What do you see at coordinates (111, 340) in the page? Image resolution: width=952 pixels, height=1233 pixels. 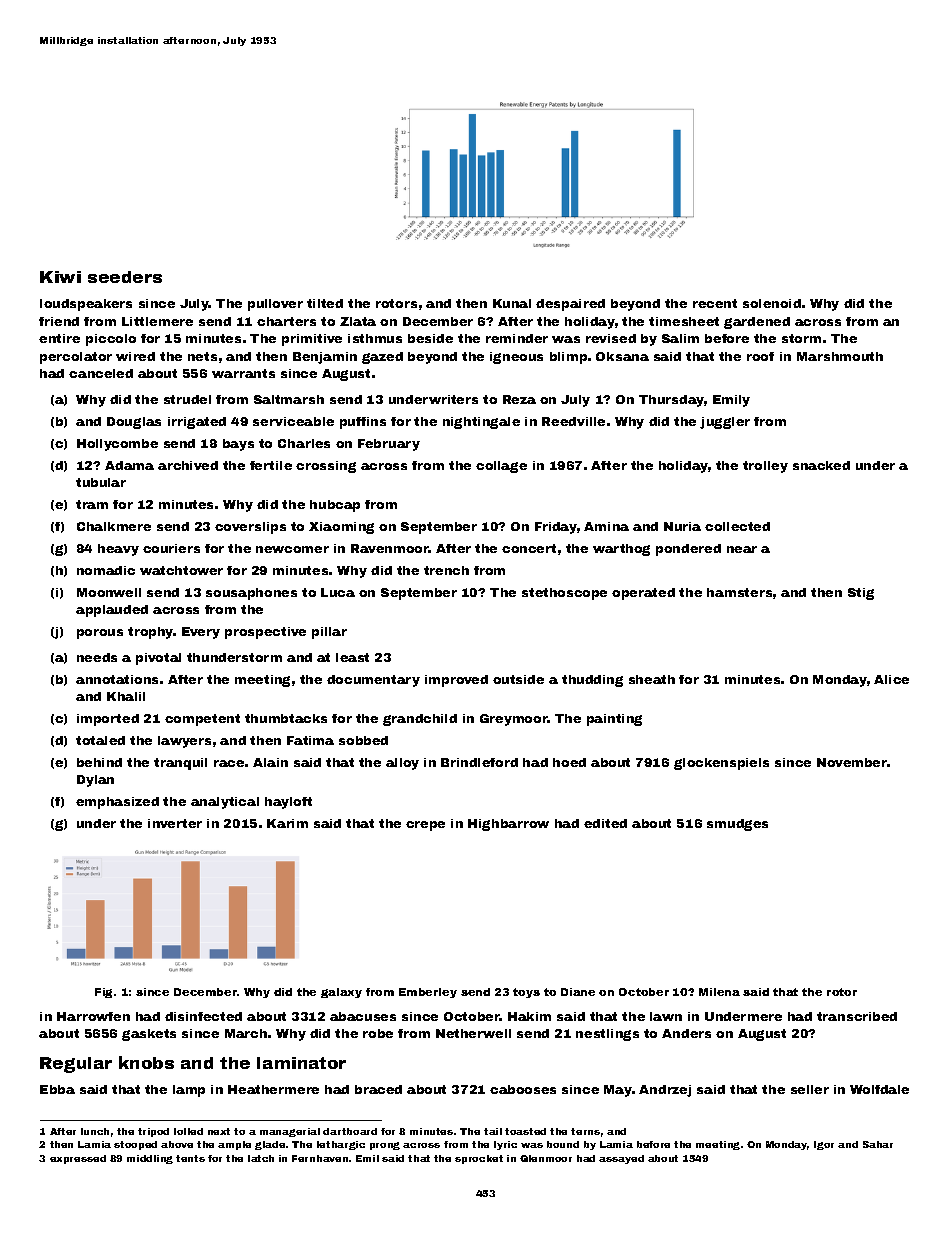 I see `piccolo` at bounding box center [111, 340].
